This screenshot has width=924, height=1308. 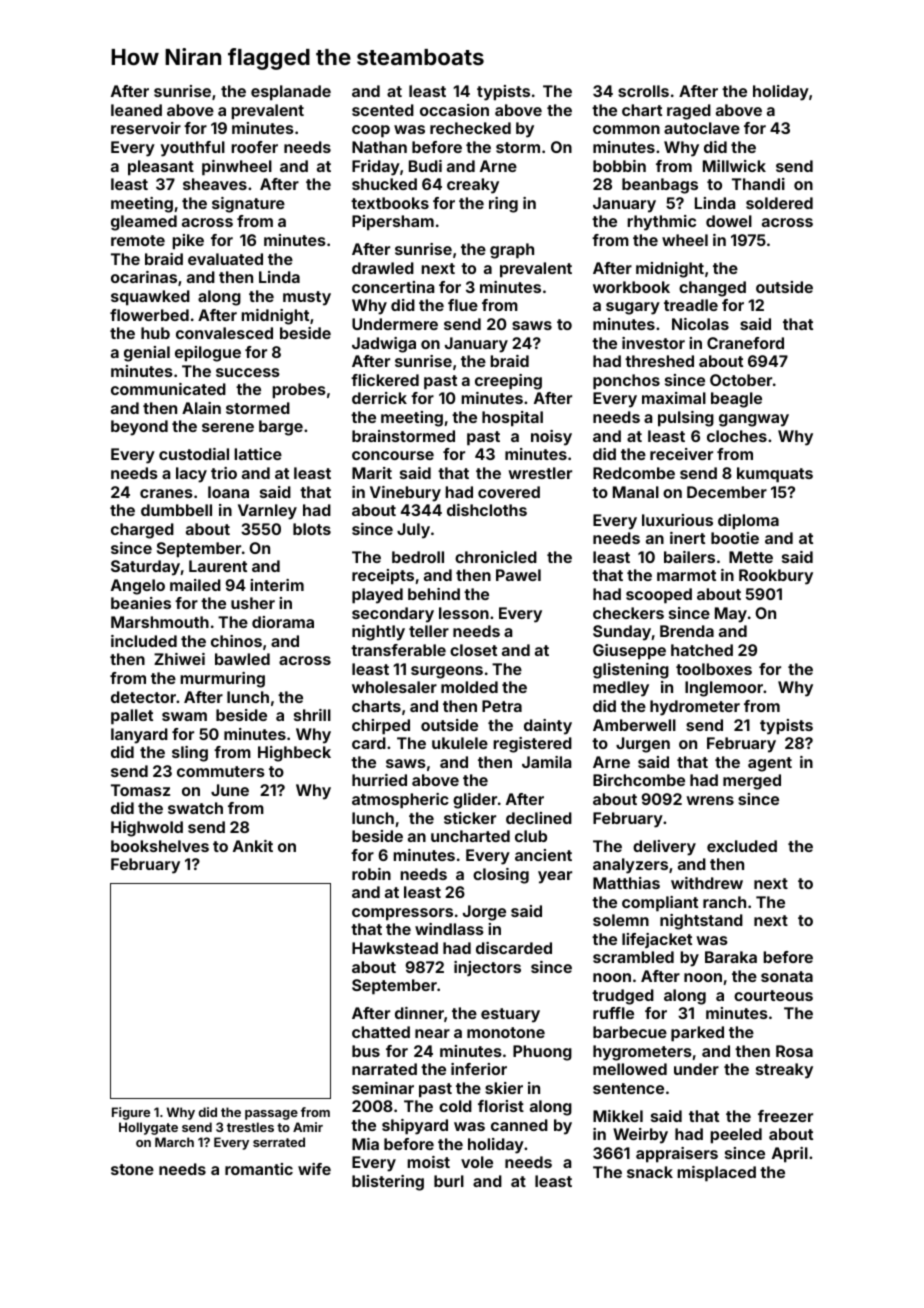 What do you see at coordinates (395, 948) in the screenshot?
I see `Hawkstead` at bounding box center [395, 948].
